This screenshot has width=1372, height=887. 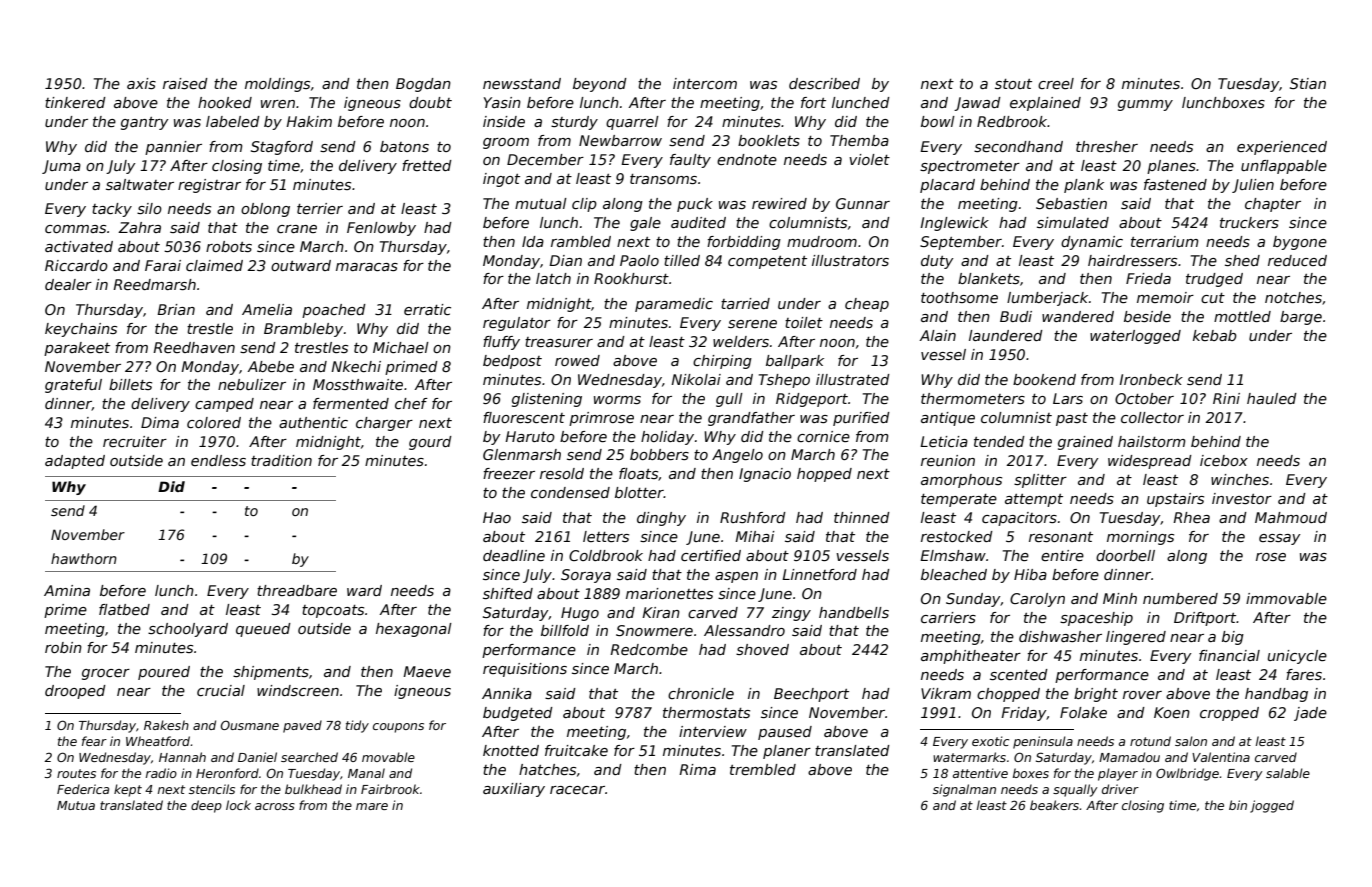 I want to click on deep, so click(x=206, y=806).
